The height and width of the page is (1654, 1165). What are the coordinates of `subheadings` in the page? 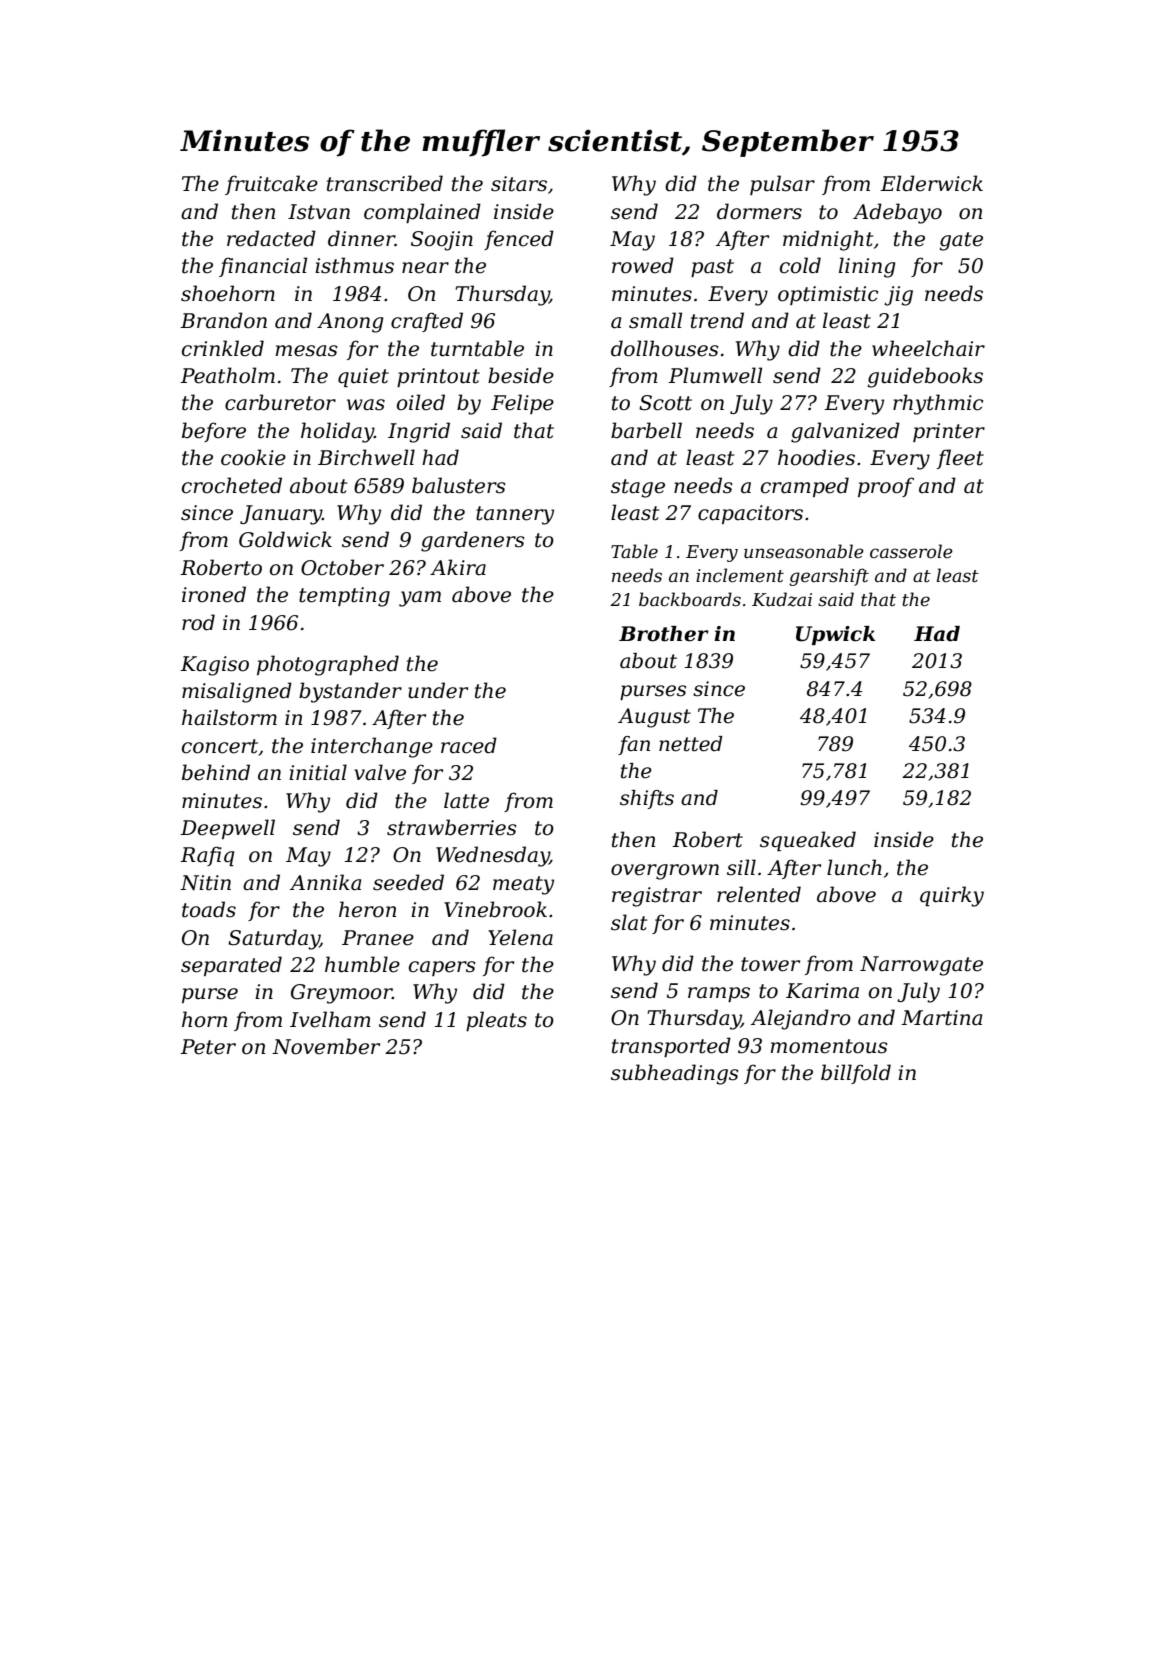 It's located at (675, 1074).
